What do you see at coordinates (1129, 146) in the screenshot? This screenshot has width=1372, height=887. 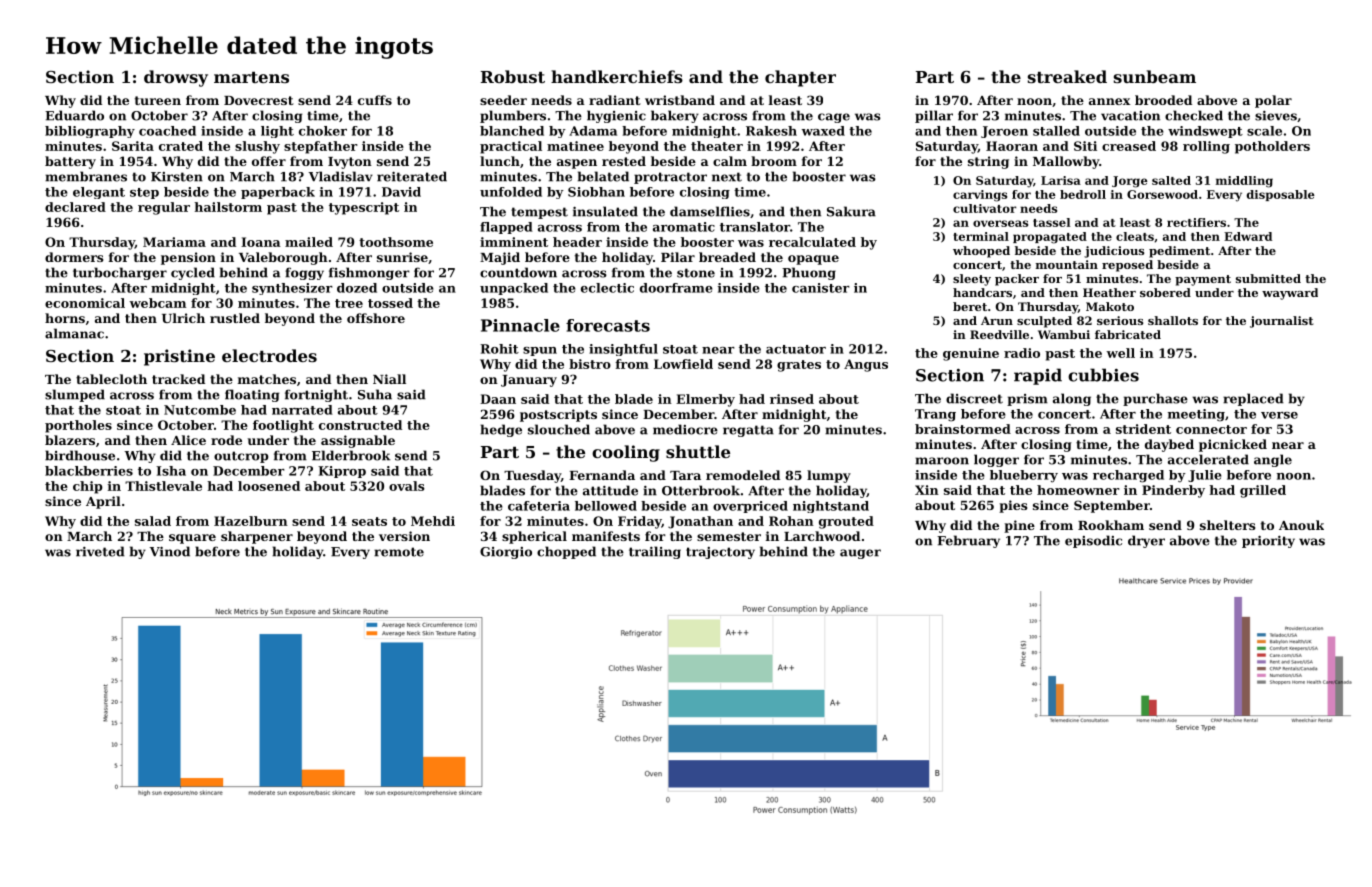 I see `creased` at bounding box center [1129, 146].
